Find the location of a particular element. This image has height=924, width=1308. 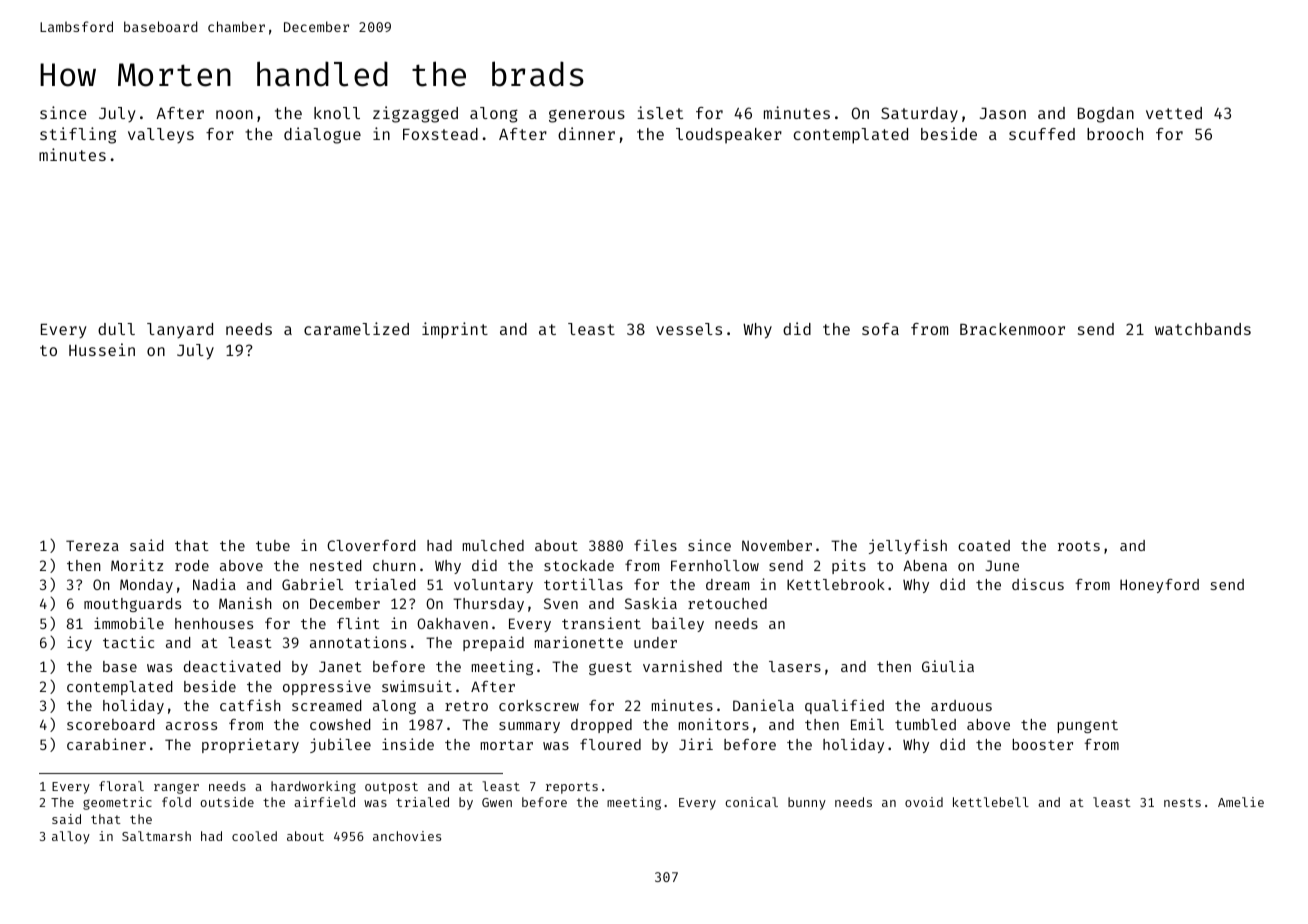

swimsuit is located at coordinates (417, 686).
